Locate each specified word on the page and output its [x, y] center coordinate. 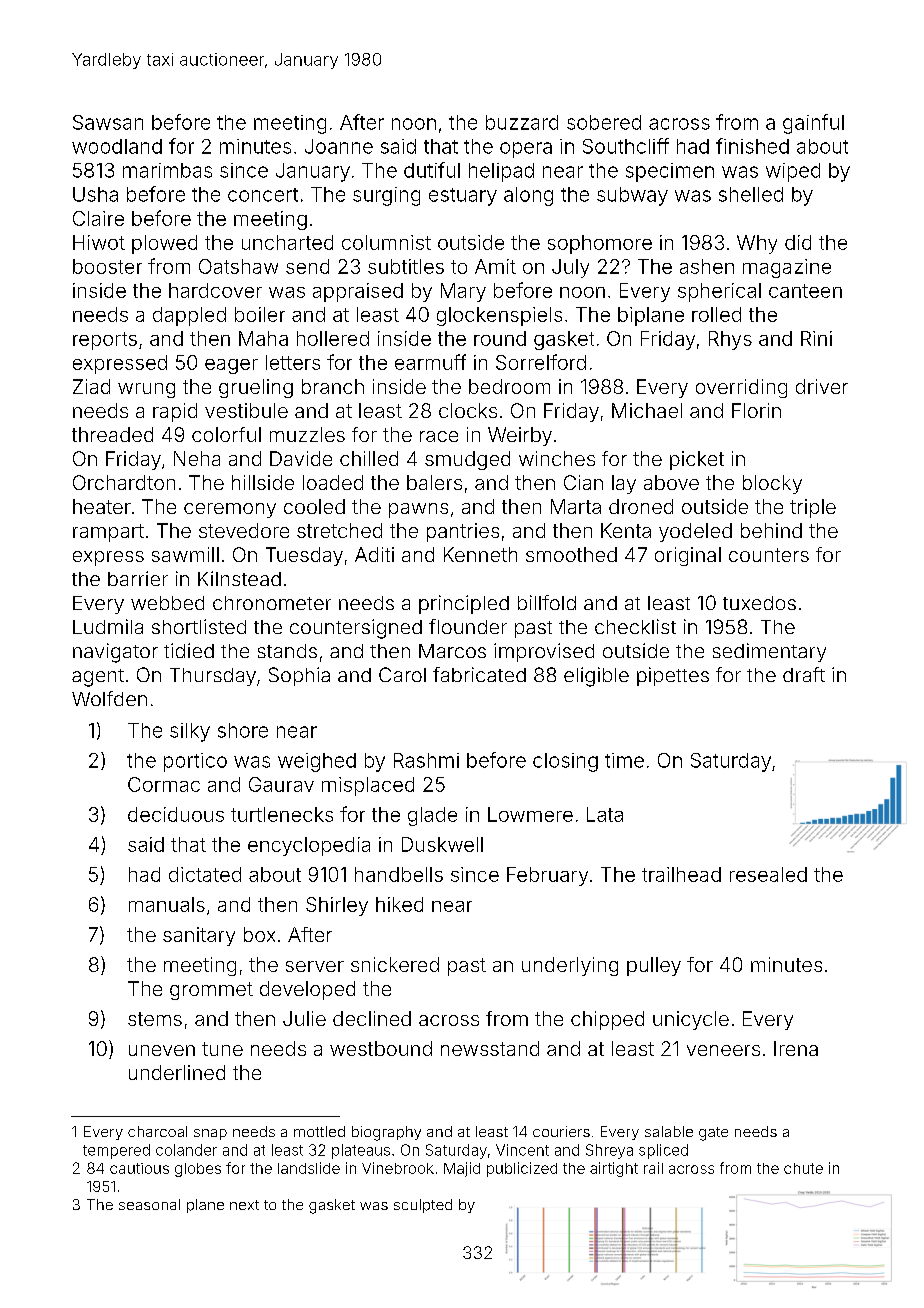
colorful [226, 434]
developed [307, 990]
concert [263, 195]
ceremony [230, 510]
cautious [139, 1168]
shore [243, 730]
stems [155, 1019]
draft [804, 674]
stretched [339, 530]
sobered [604, 122]
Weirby [520, 436]
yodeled [695, 532]
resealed [768, 874]
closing [565, 762]
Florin [756, 410]
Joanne [339, 146]
